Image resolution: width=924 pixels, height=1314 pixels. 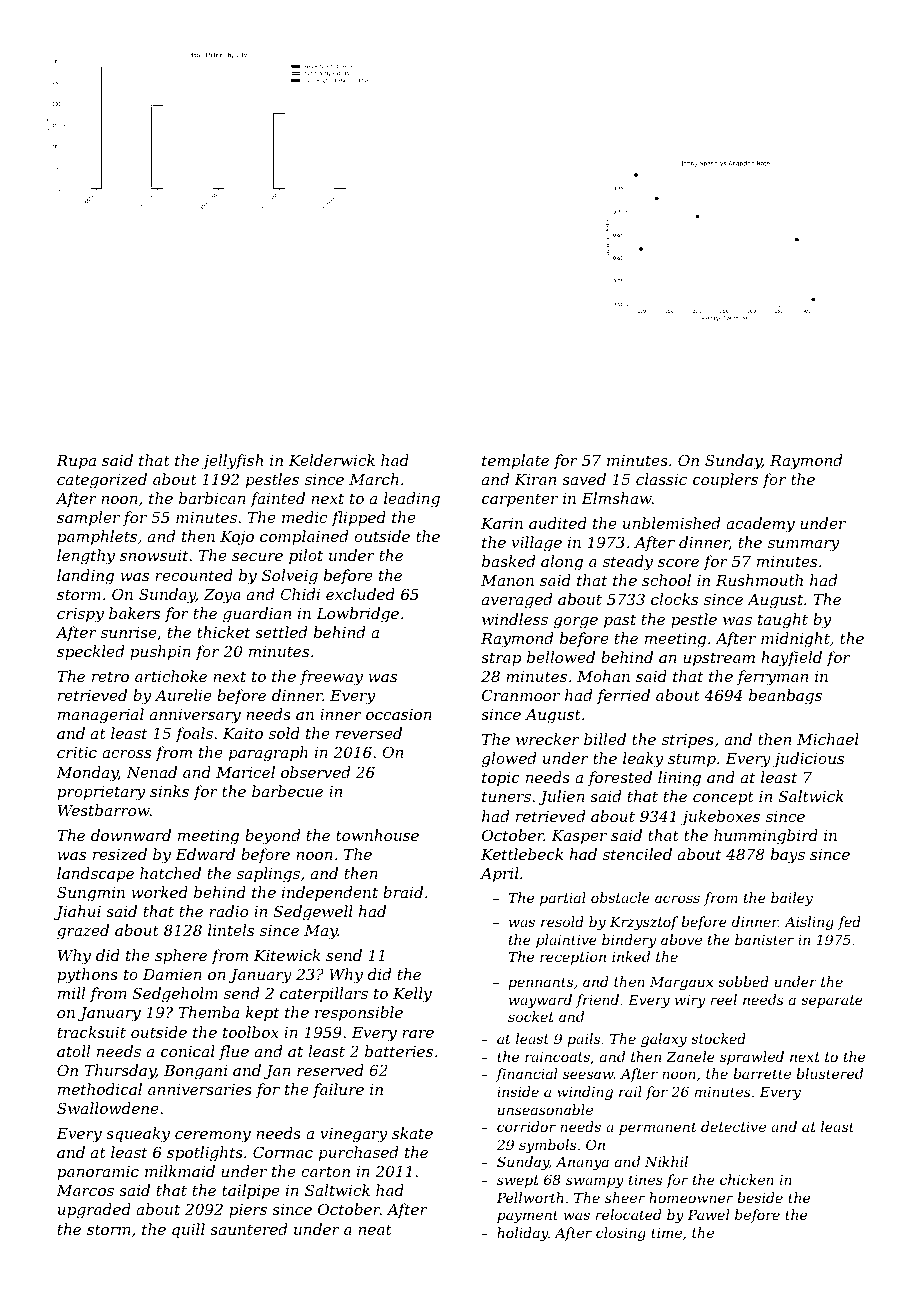 What do you see at coordinates (234, 1052) in the document?
I see `flue` at bounding box center [234, 1052].
